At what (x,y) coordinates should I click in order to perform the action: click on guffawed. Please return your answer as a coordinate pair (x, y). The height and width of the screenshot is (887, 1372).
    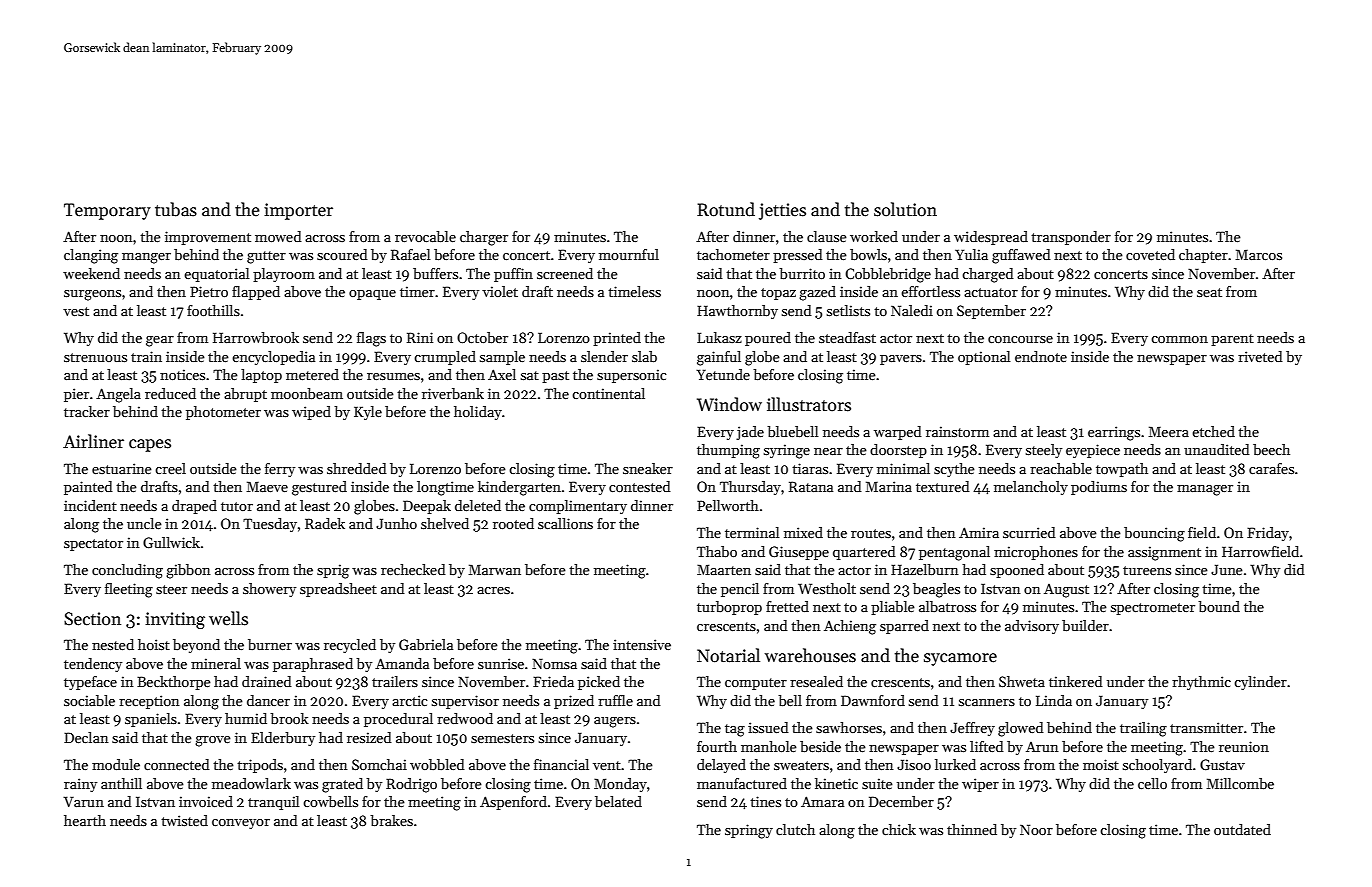
    Looking at the image, I should click on (1021, 256).
